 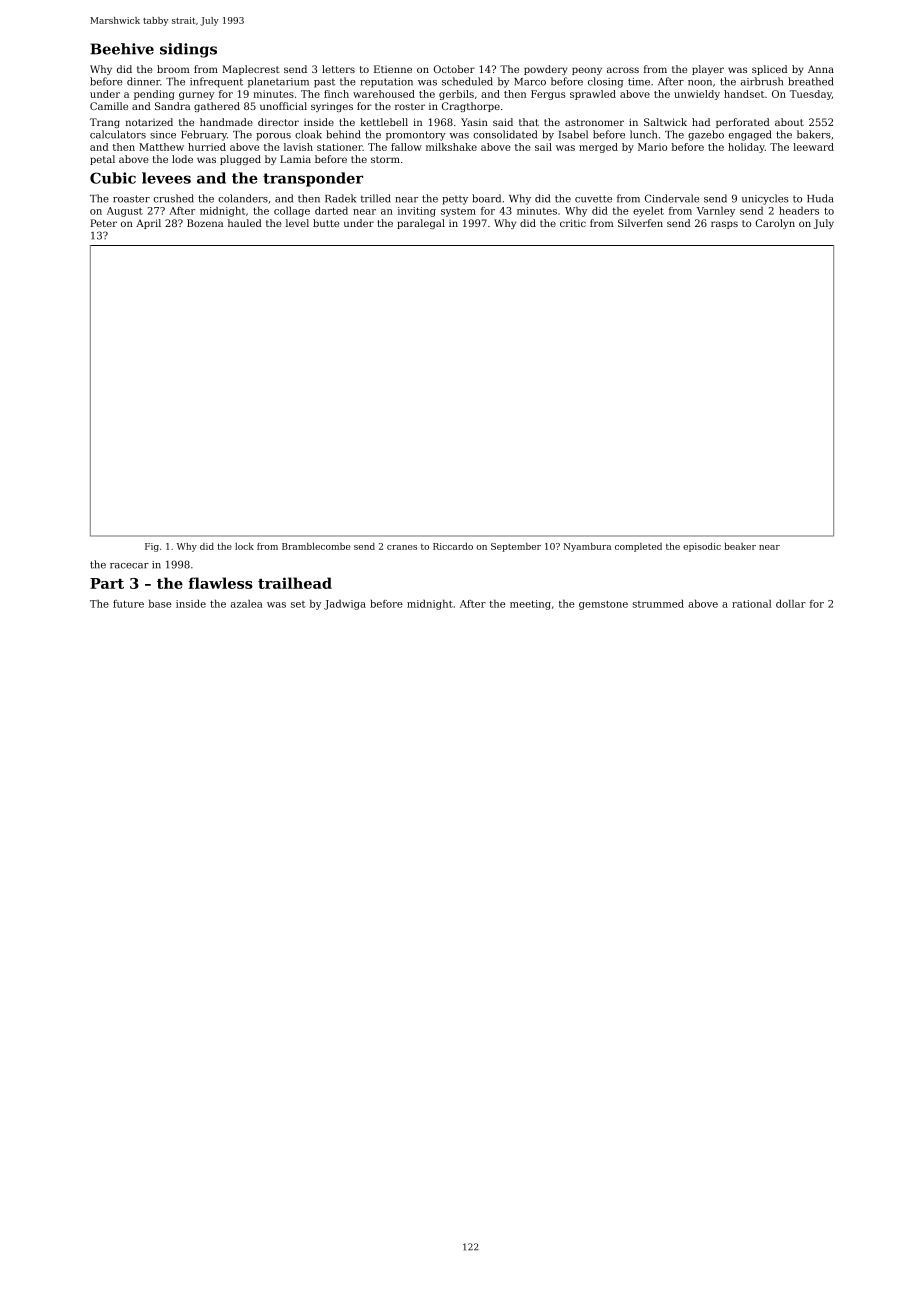 I want to click on flawless, so click(x=220, y=583).
